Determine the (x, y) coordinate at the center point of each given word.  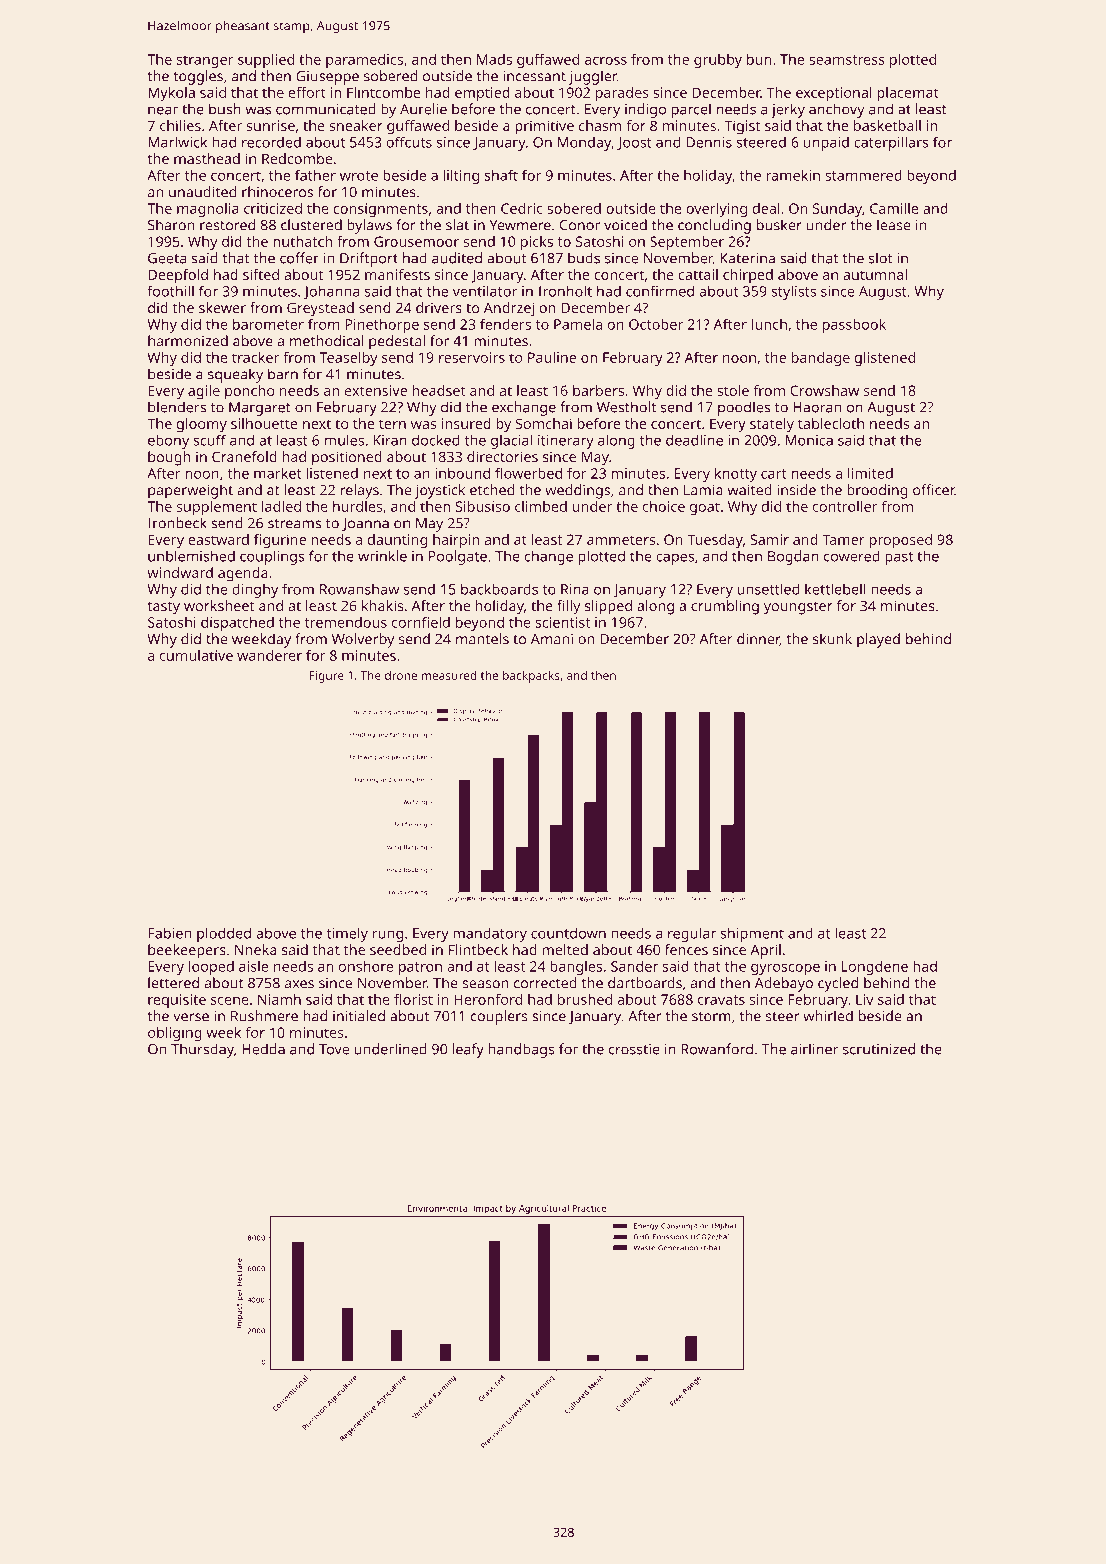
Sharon (171, 225)
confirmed (660, 291)
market (278, 473)
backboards (499, 589)
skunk (832, 639)
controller (845, 506)
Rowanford (717, 1049)
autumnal (875, 274)
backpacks (531, 676)
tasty (164, 608)
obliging (175, 1034)
